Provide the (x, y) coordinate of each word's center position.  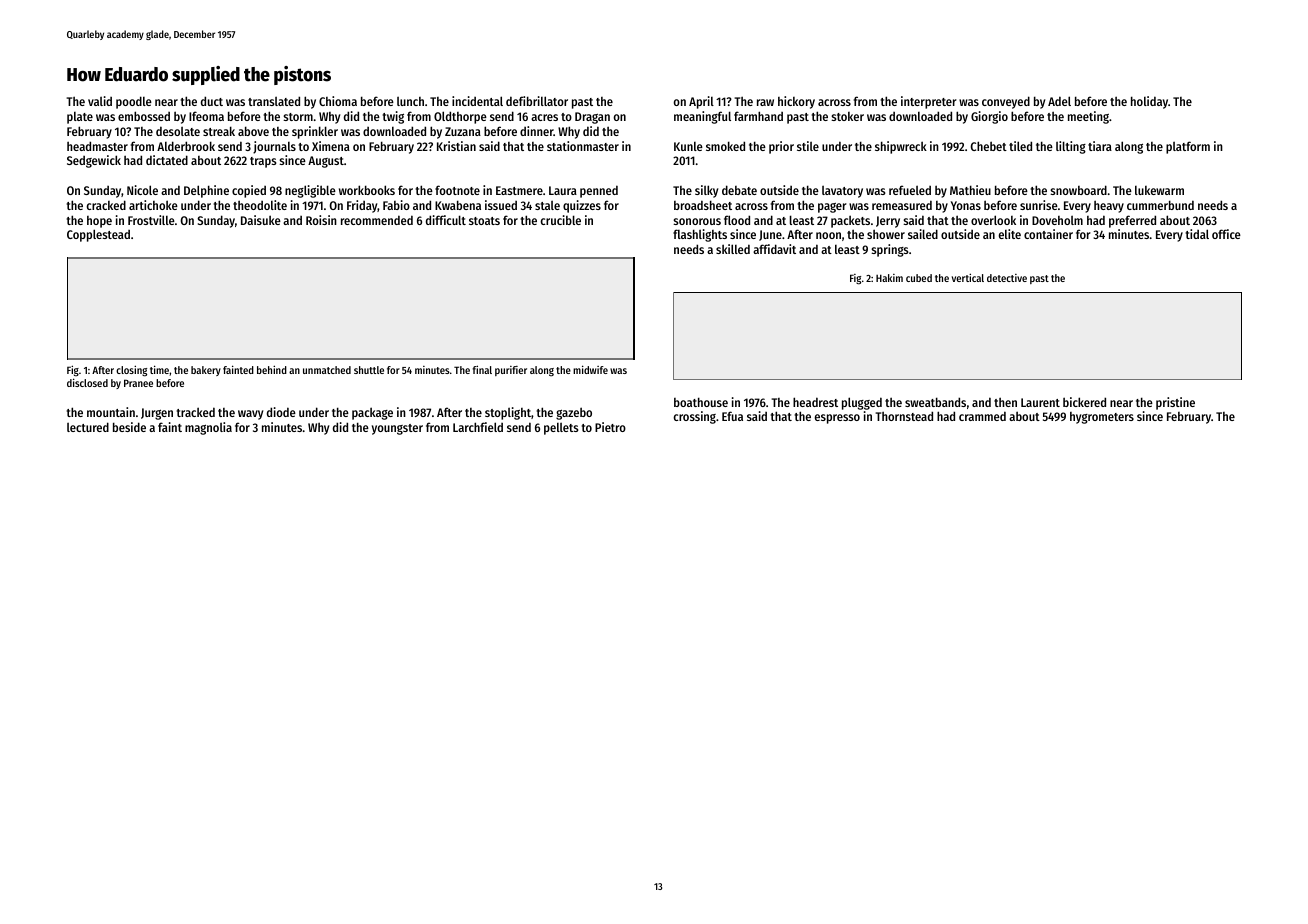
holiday (1149, 102)
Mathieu (970, 190)
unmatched (327, 370)
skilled (733, 249)
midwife (590, 369)
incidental (477, 101)
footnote (457, 190)
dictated (167, 160)
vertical (968, 277)
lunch (410, 101)
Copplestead (98, 235)
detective (1007, 278)
